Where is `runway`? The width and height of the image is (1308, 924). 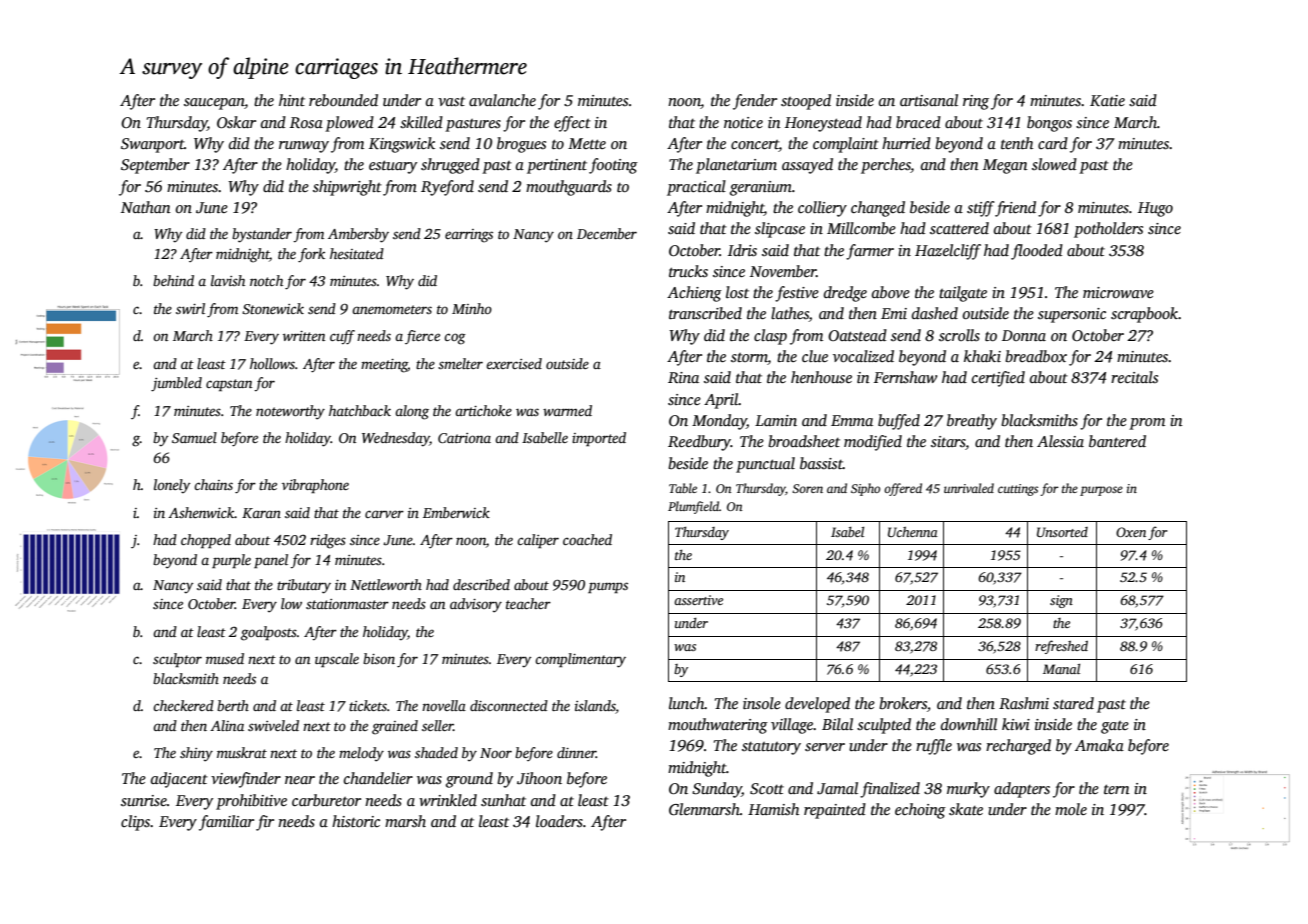
runway is located at coordinates (304, 147).
